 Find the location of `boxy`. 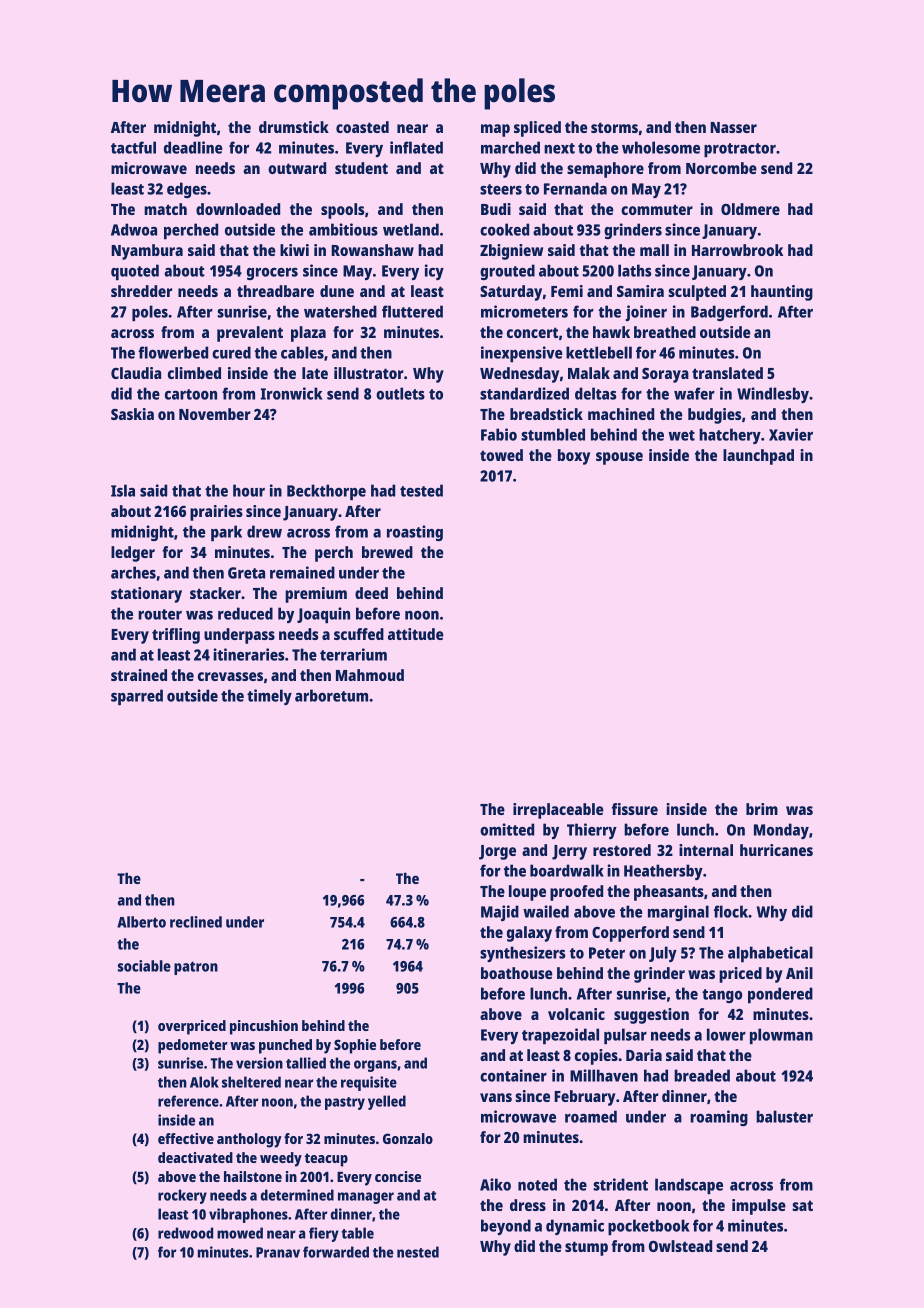

boxy is located at coordinates (574, 457).
